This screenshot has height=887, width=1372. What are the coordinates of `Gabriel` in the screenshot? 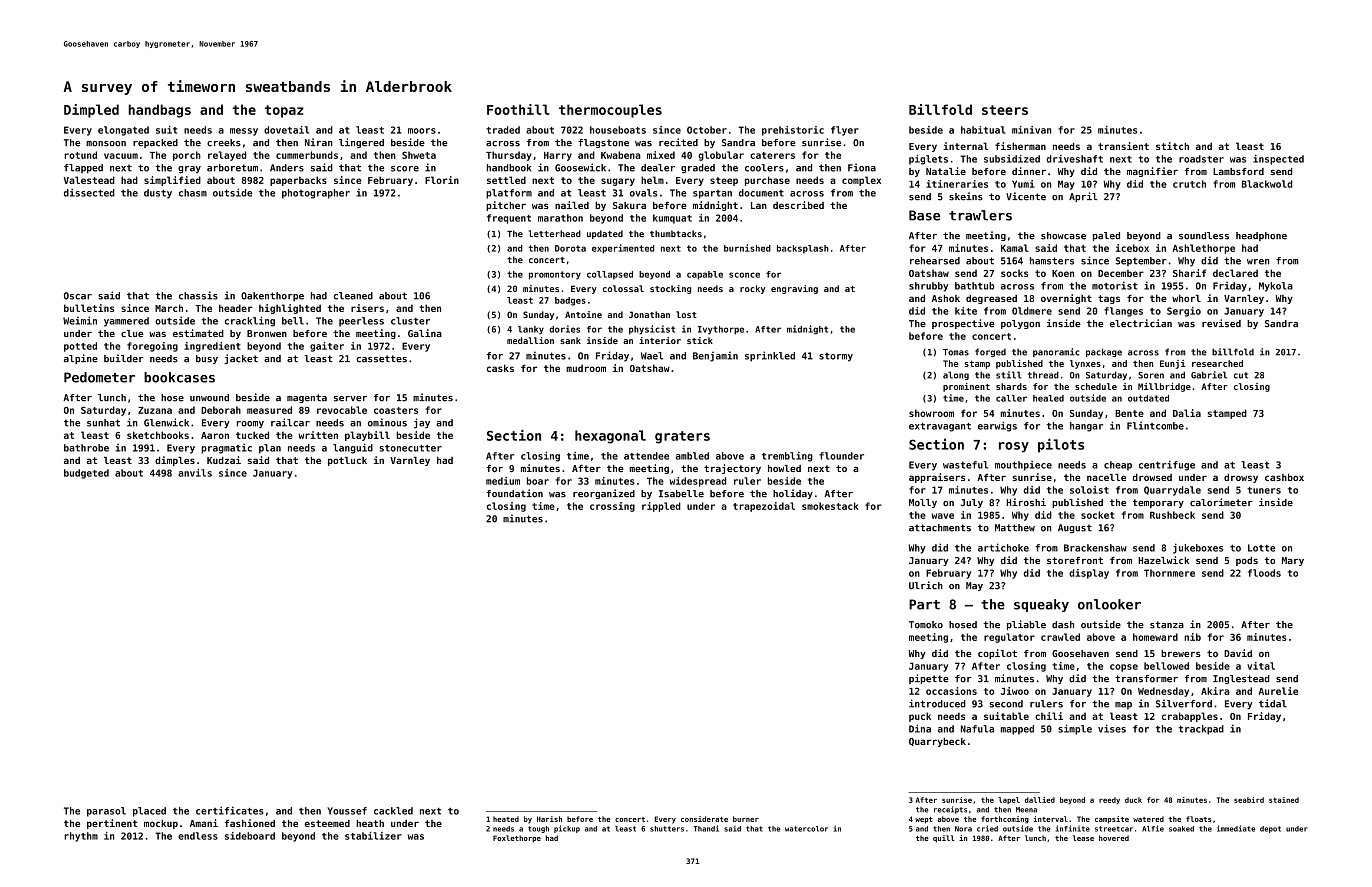 It's located at (1209, 375).
